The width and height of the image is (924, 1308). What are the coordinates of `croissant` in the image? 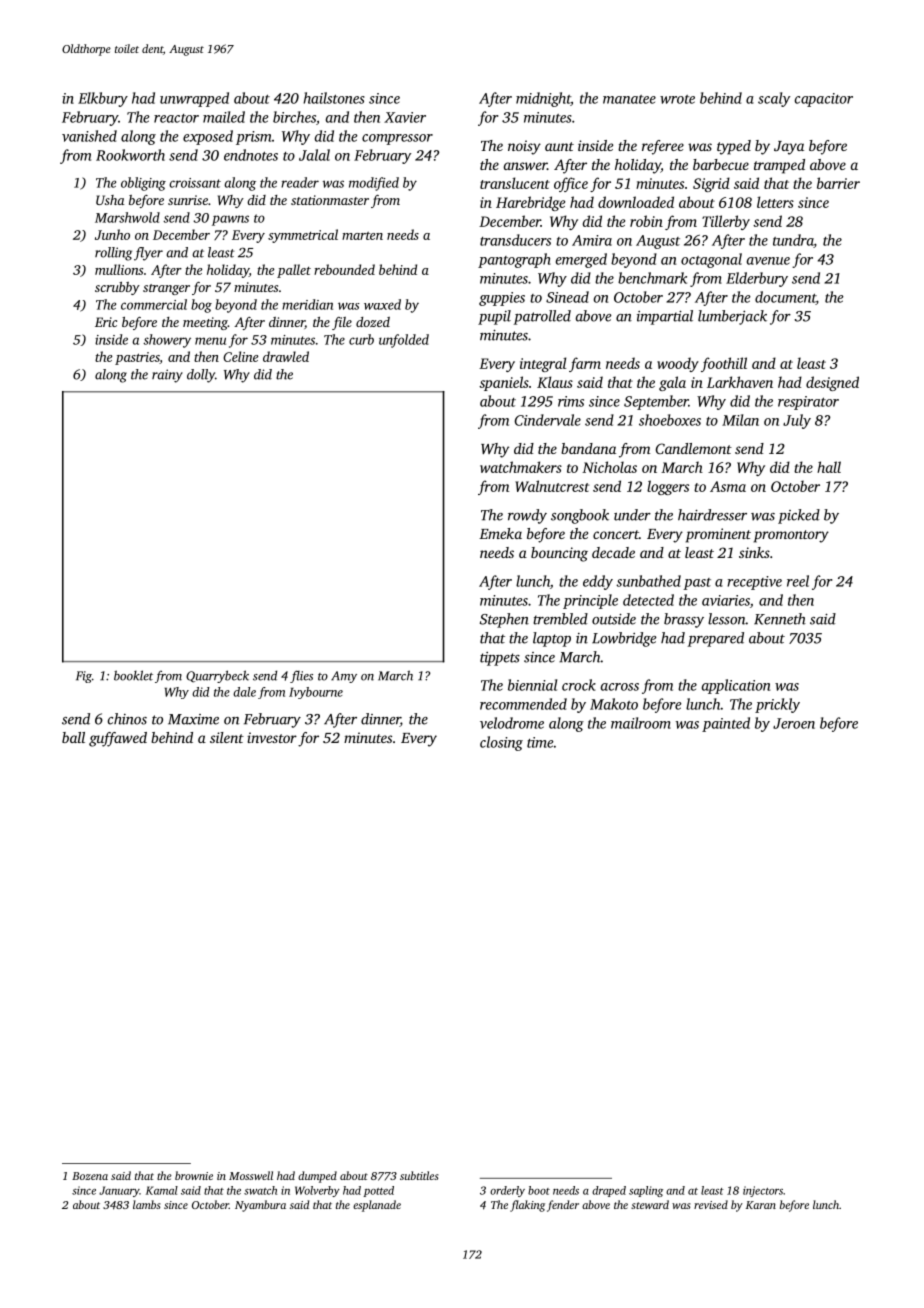 It's located at (195, 183).
